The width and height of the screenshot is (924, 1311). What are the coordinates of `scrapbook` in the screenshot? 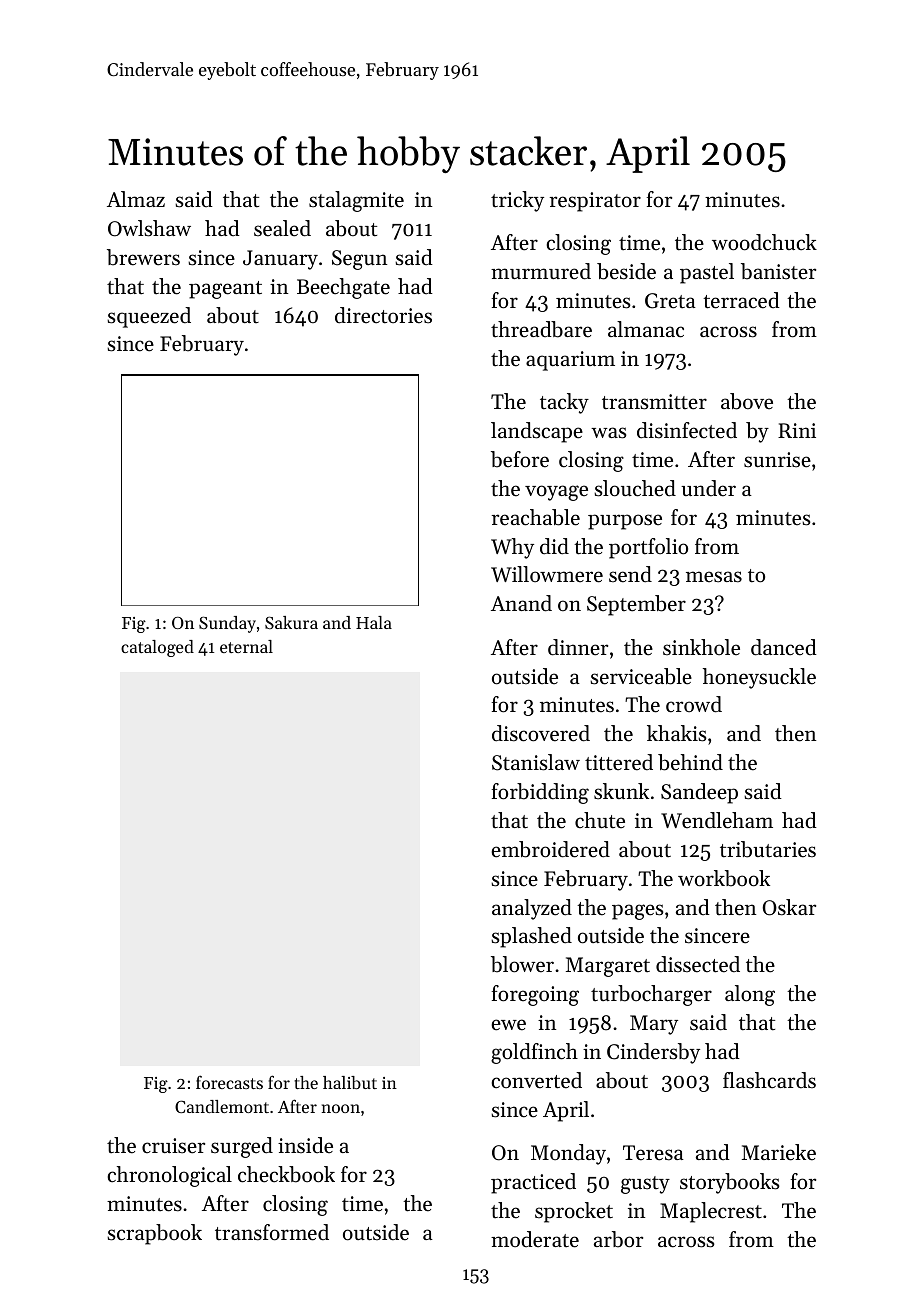 It's located at (154, 1234).
